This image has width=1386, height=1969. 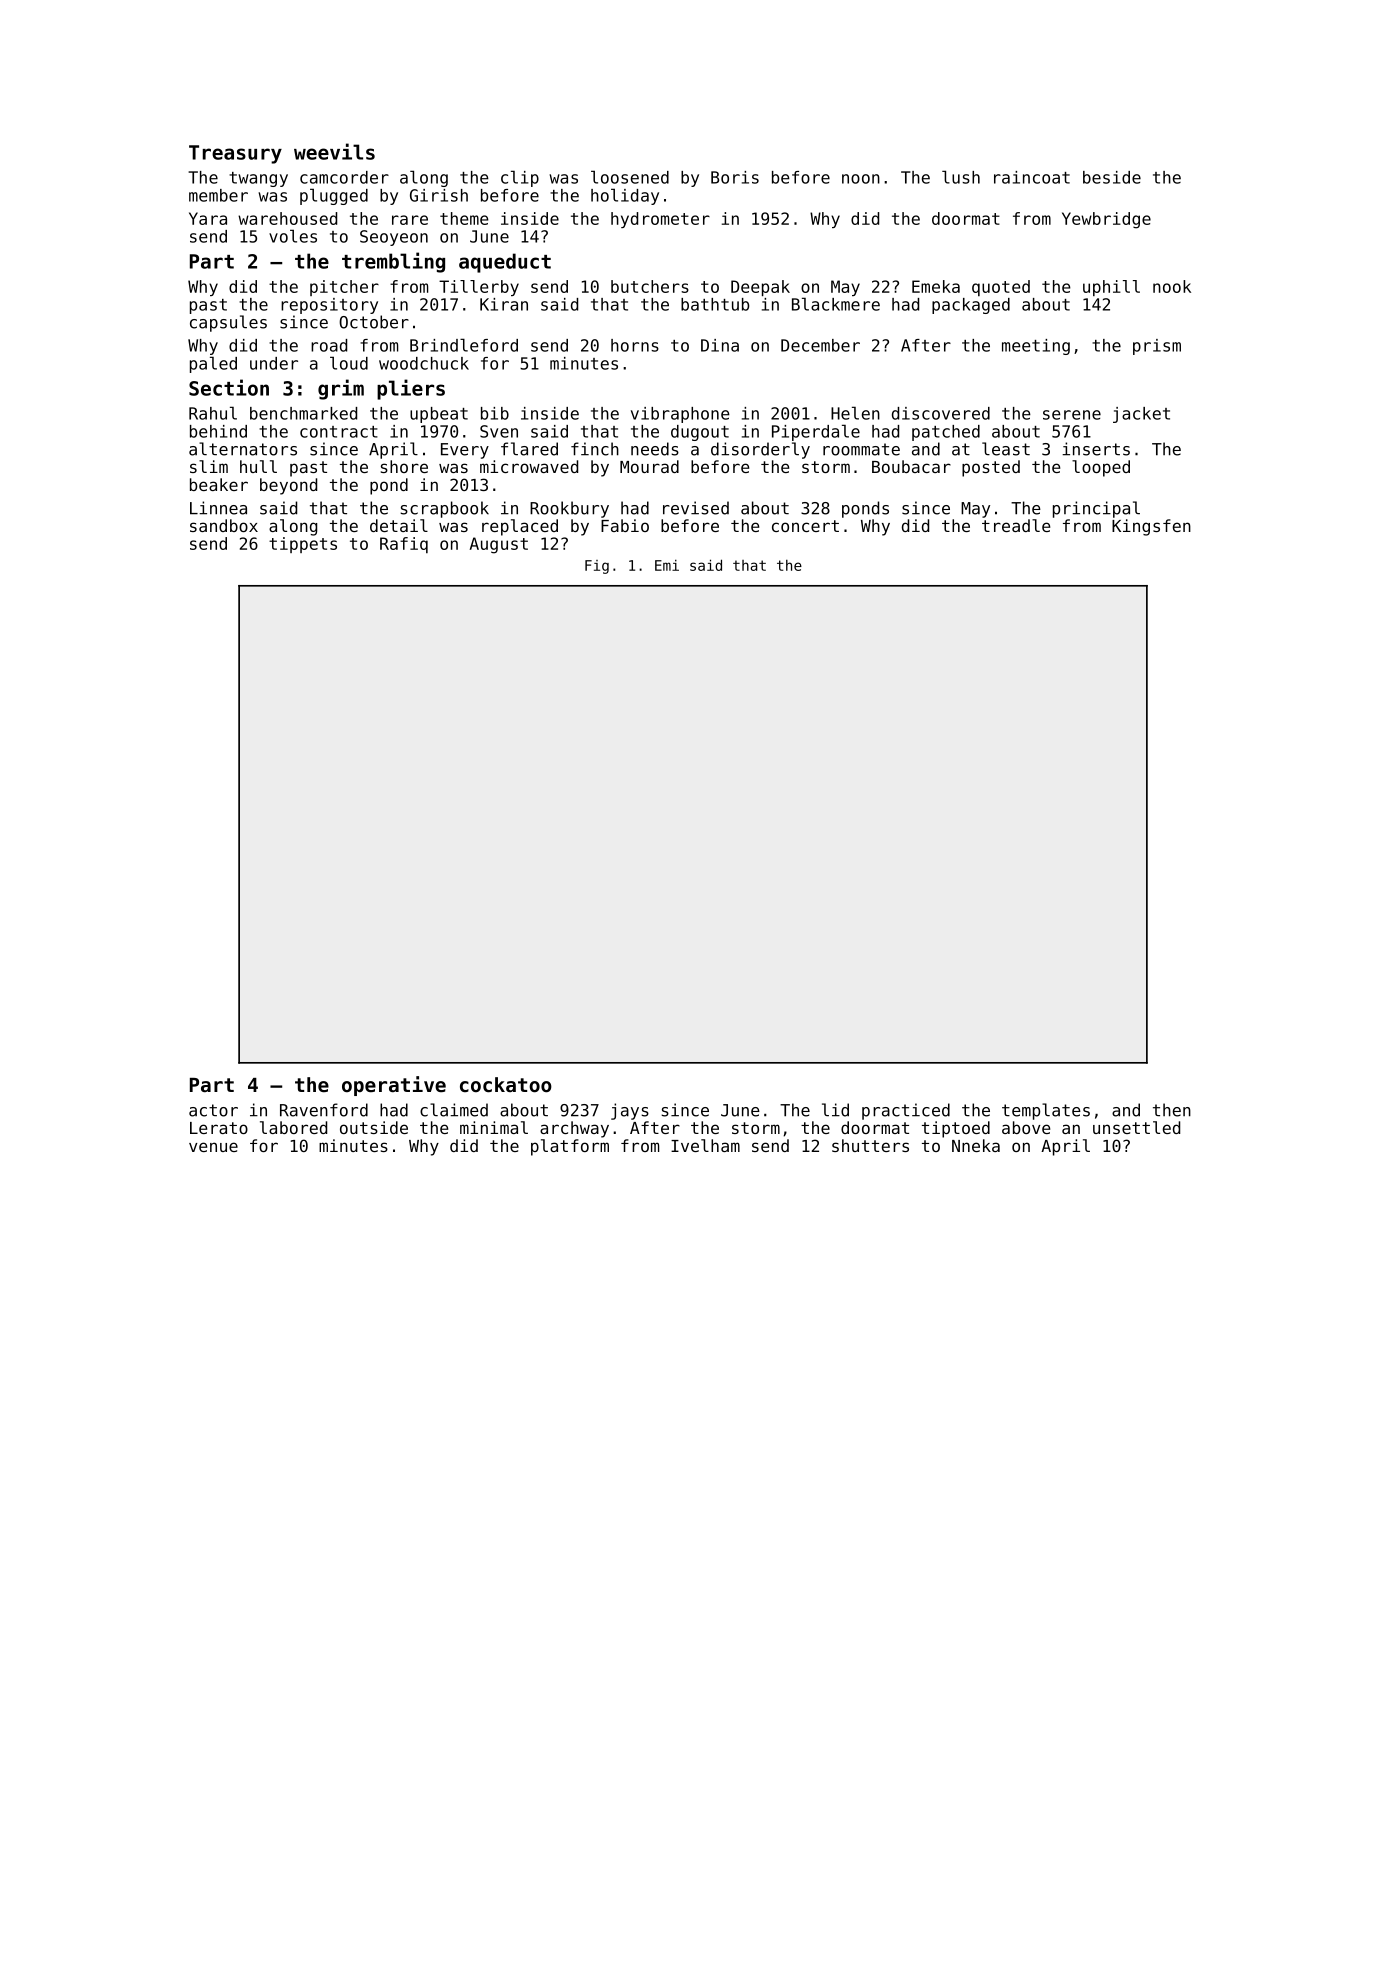 What do you see at coordinates (976, 1145) in the image?
I see `Nneka` at bounding box center [976, 1145].
